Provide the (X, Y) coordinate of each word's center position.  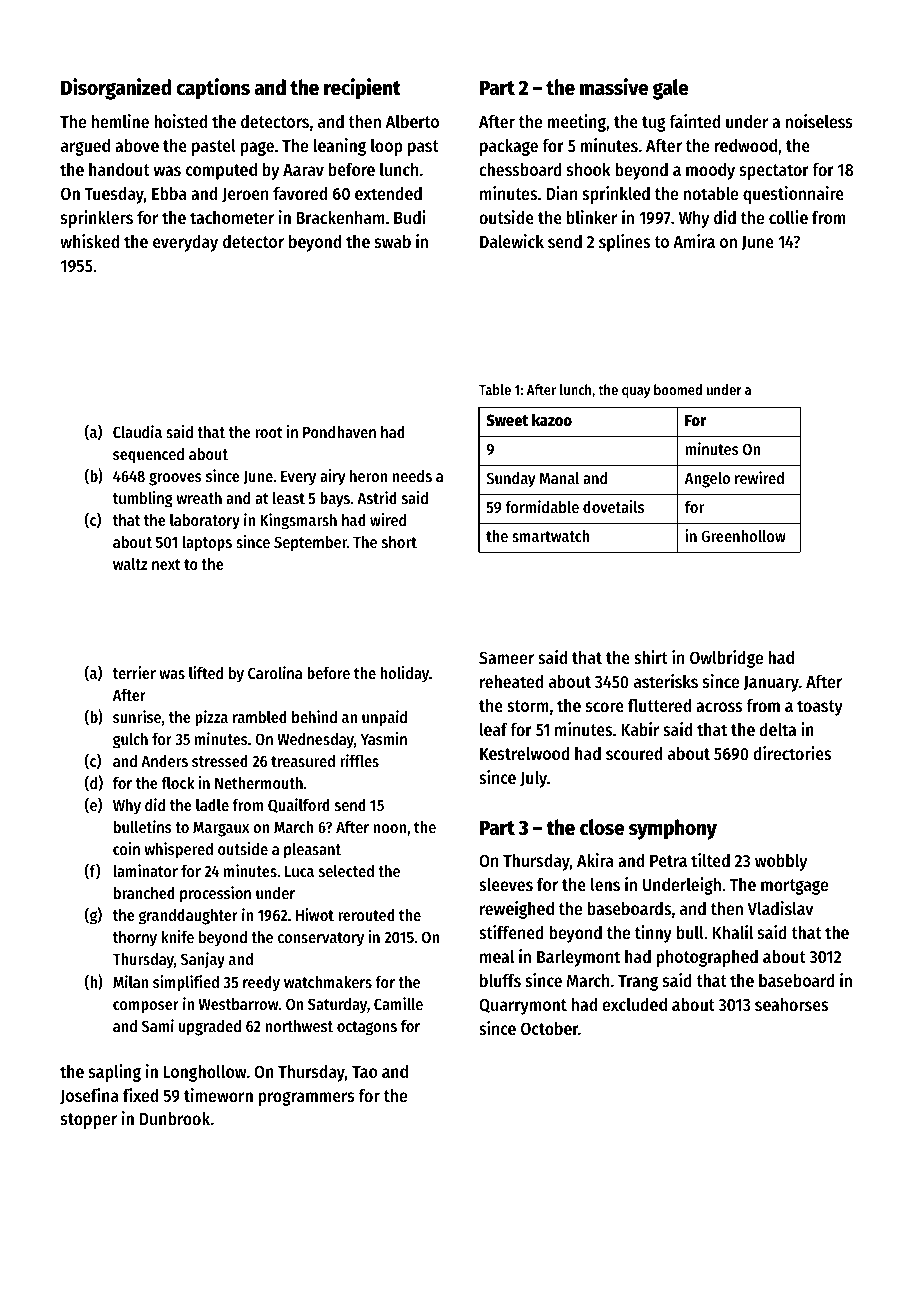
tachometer (232, 217)
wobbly (781, 862)
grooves (175, 479)
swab (393, 241)
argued (85, 147)
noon (390, 828)
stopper (89, 1121)
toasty (820, 708)
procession (215, 894)
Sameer (506, 657)
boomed (678, 389)
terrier (134, 672)
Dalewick (512, 241)
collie (788, 217)
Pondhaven (339, 432)
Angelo (707, 480)
